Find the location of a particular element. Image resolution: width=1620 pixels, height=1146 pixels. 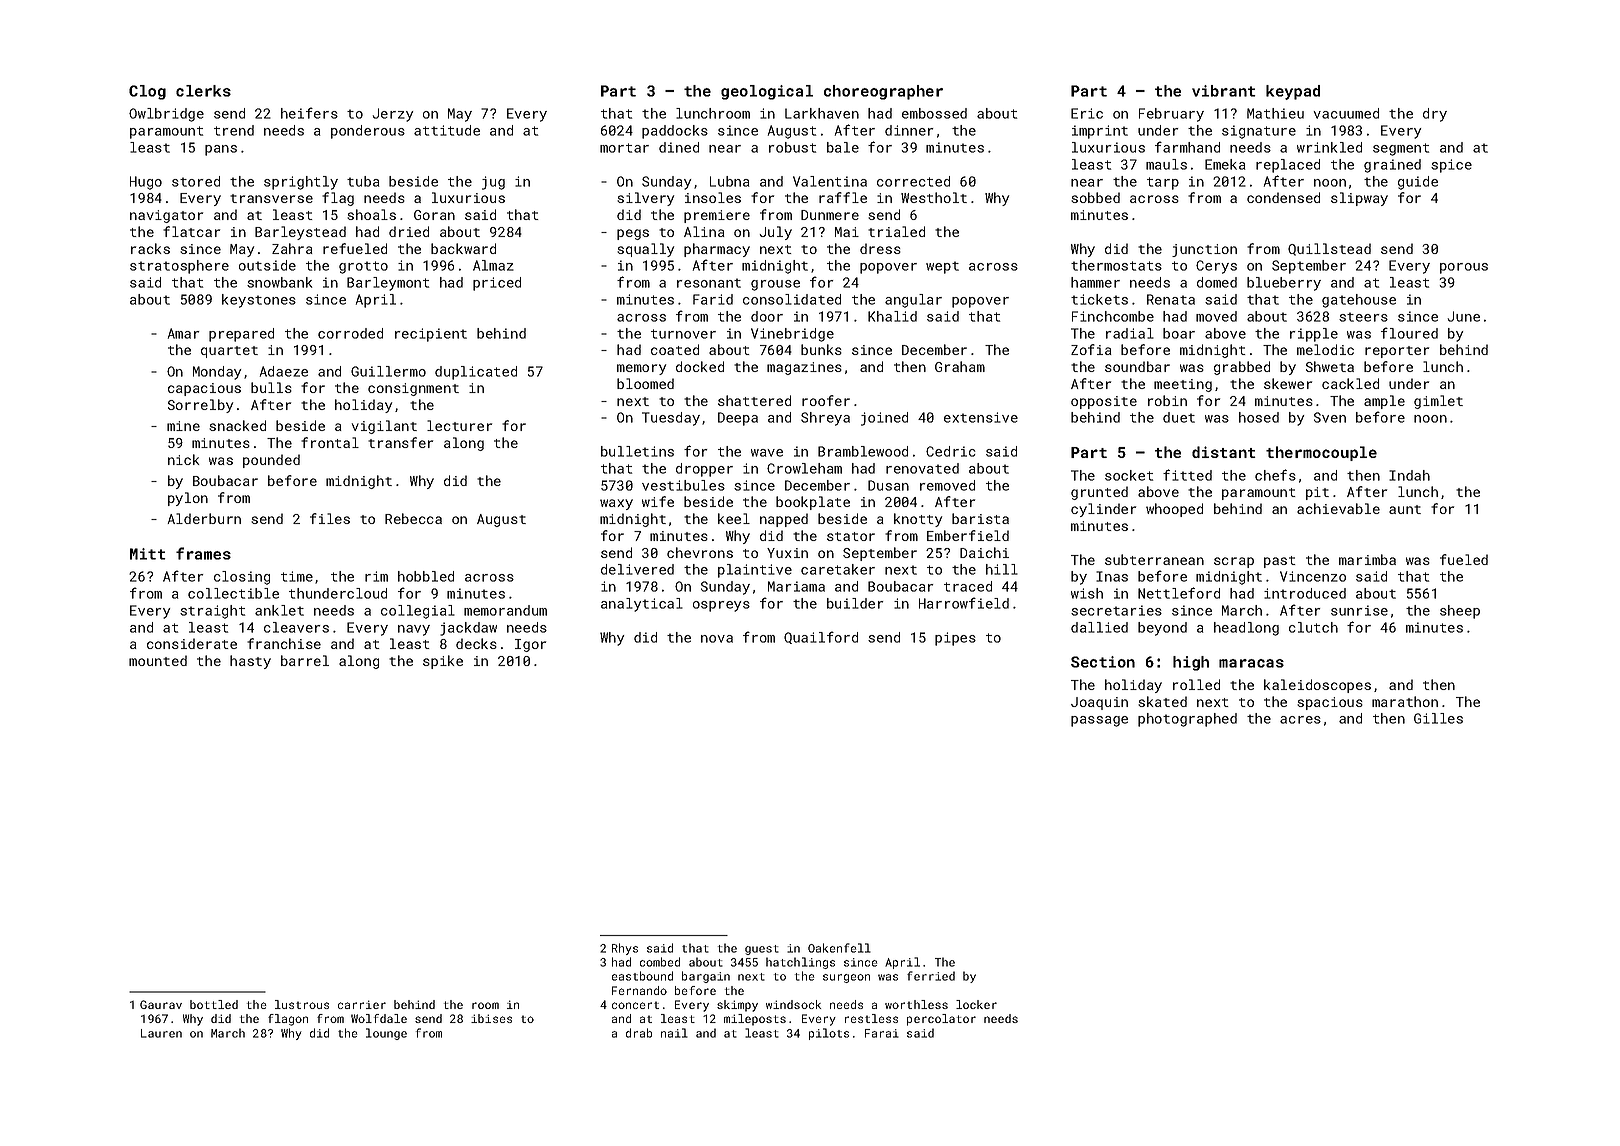

locker is located at coordinates (976, 1004).
